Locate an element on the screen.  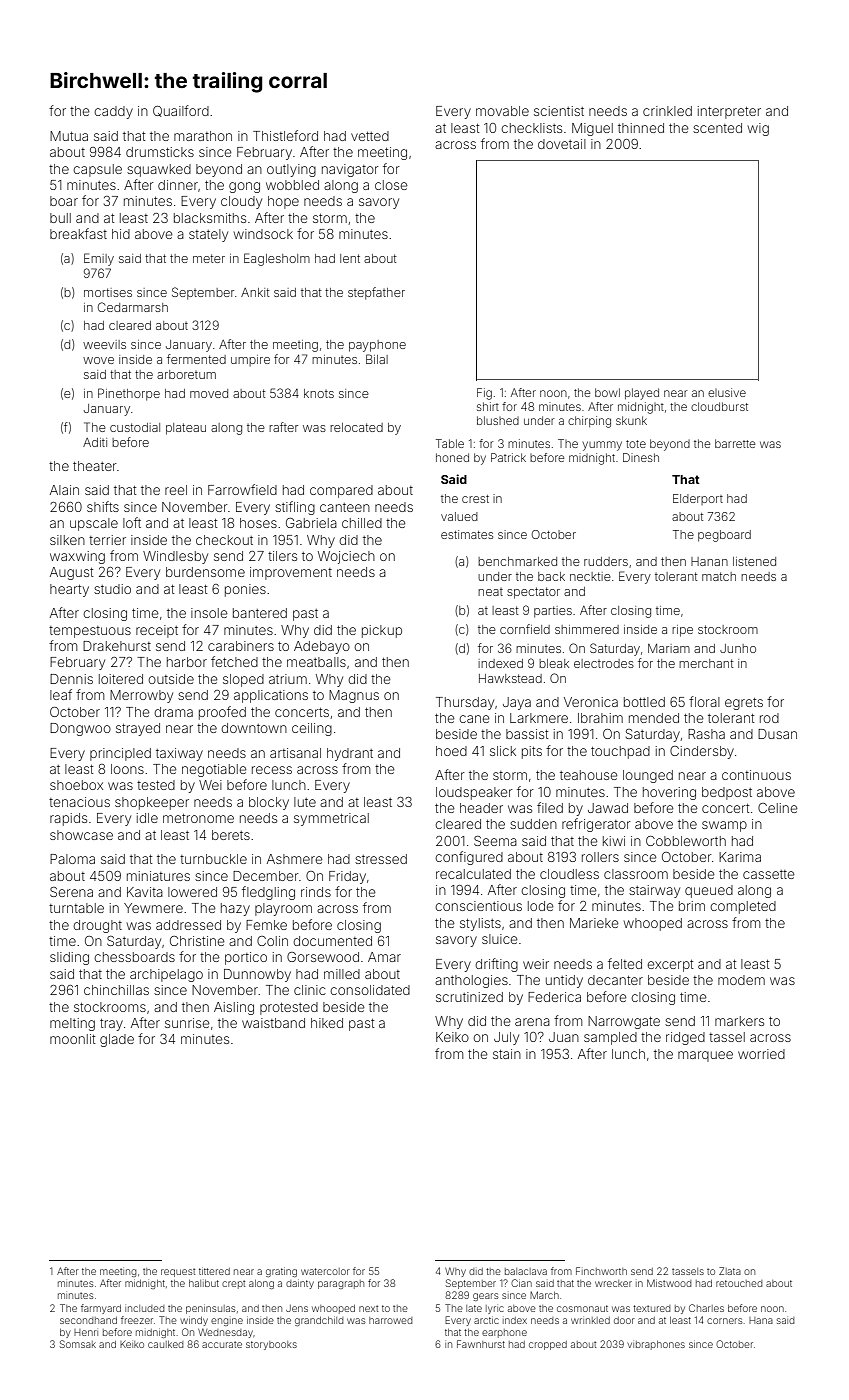
movable is located at coordinates (502, 111).
